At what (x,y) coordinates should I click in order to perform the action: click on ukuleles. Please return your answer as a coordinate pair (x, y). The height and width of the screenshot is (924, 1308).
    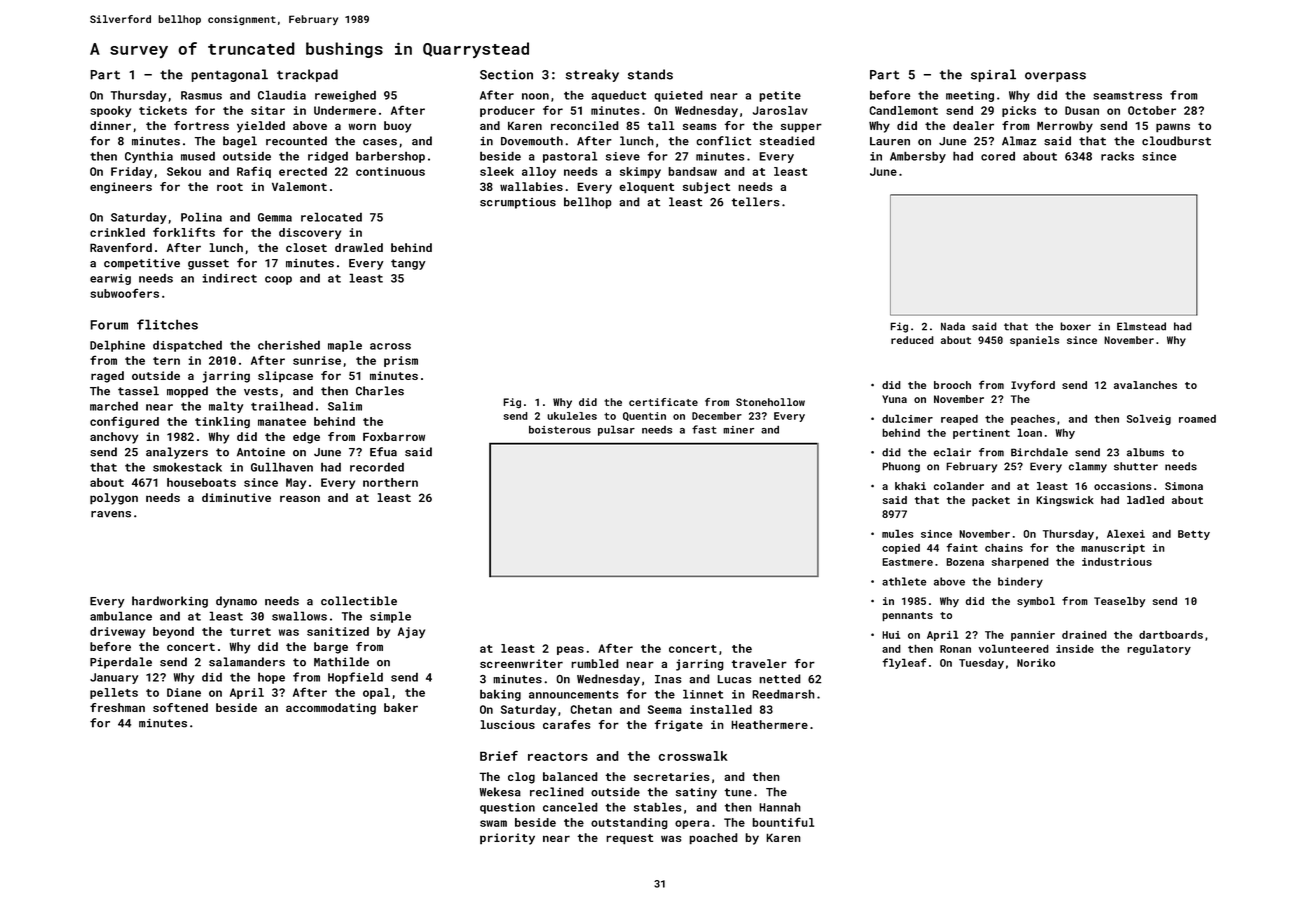
    Looking at the image, I should click on (572, 416).
